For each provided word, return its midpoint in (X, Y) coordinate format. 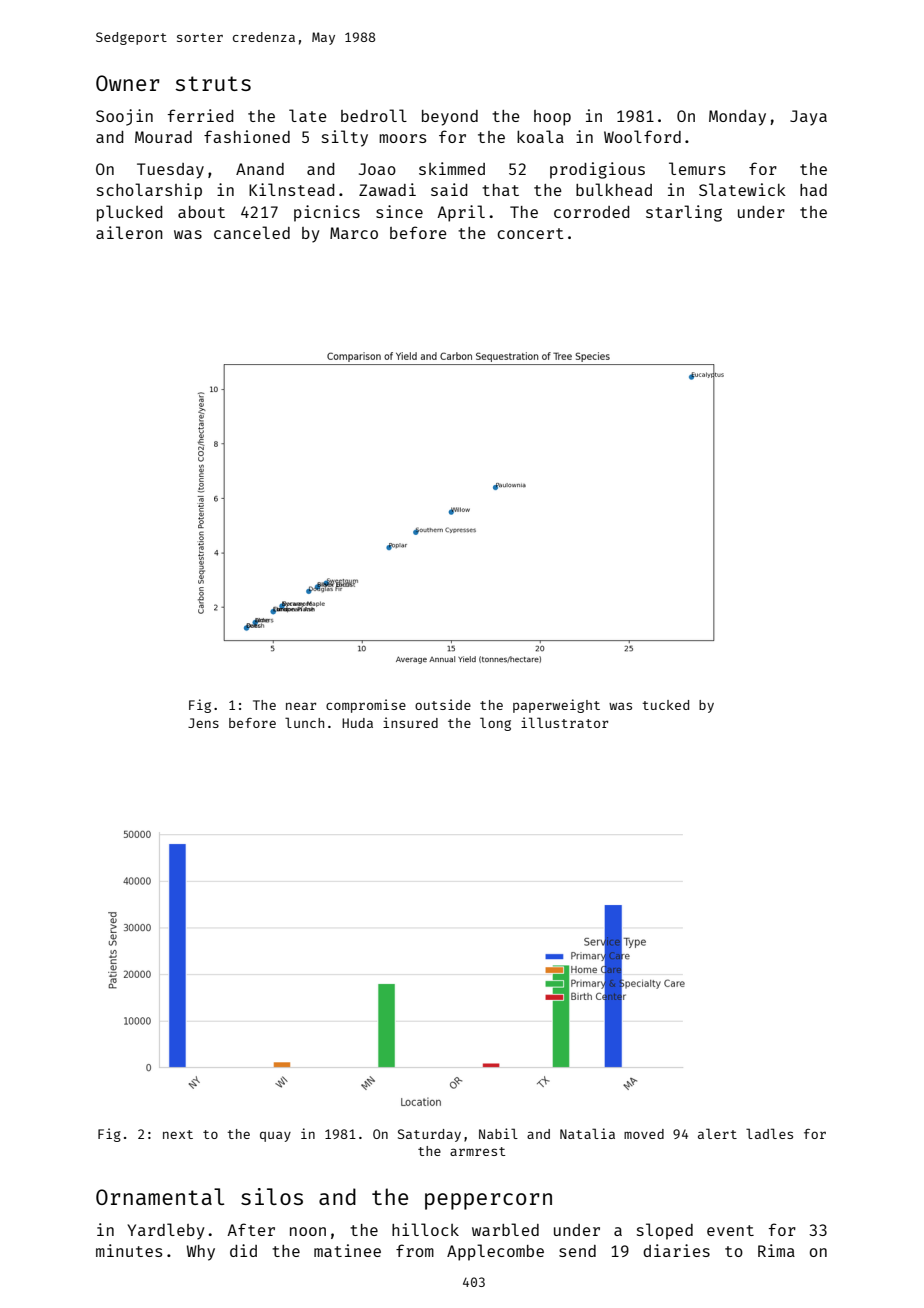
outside (443, 704)
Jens (203, 723)
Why (201, 1253)
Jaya (808, 118)
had (813, 190)
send (577, 1251)
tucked (665, 705)
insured (410, 722)
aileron (129, 232)
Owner (128, 83)
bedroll (374, 115)
